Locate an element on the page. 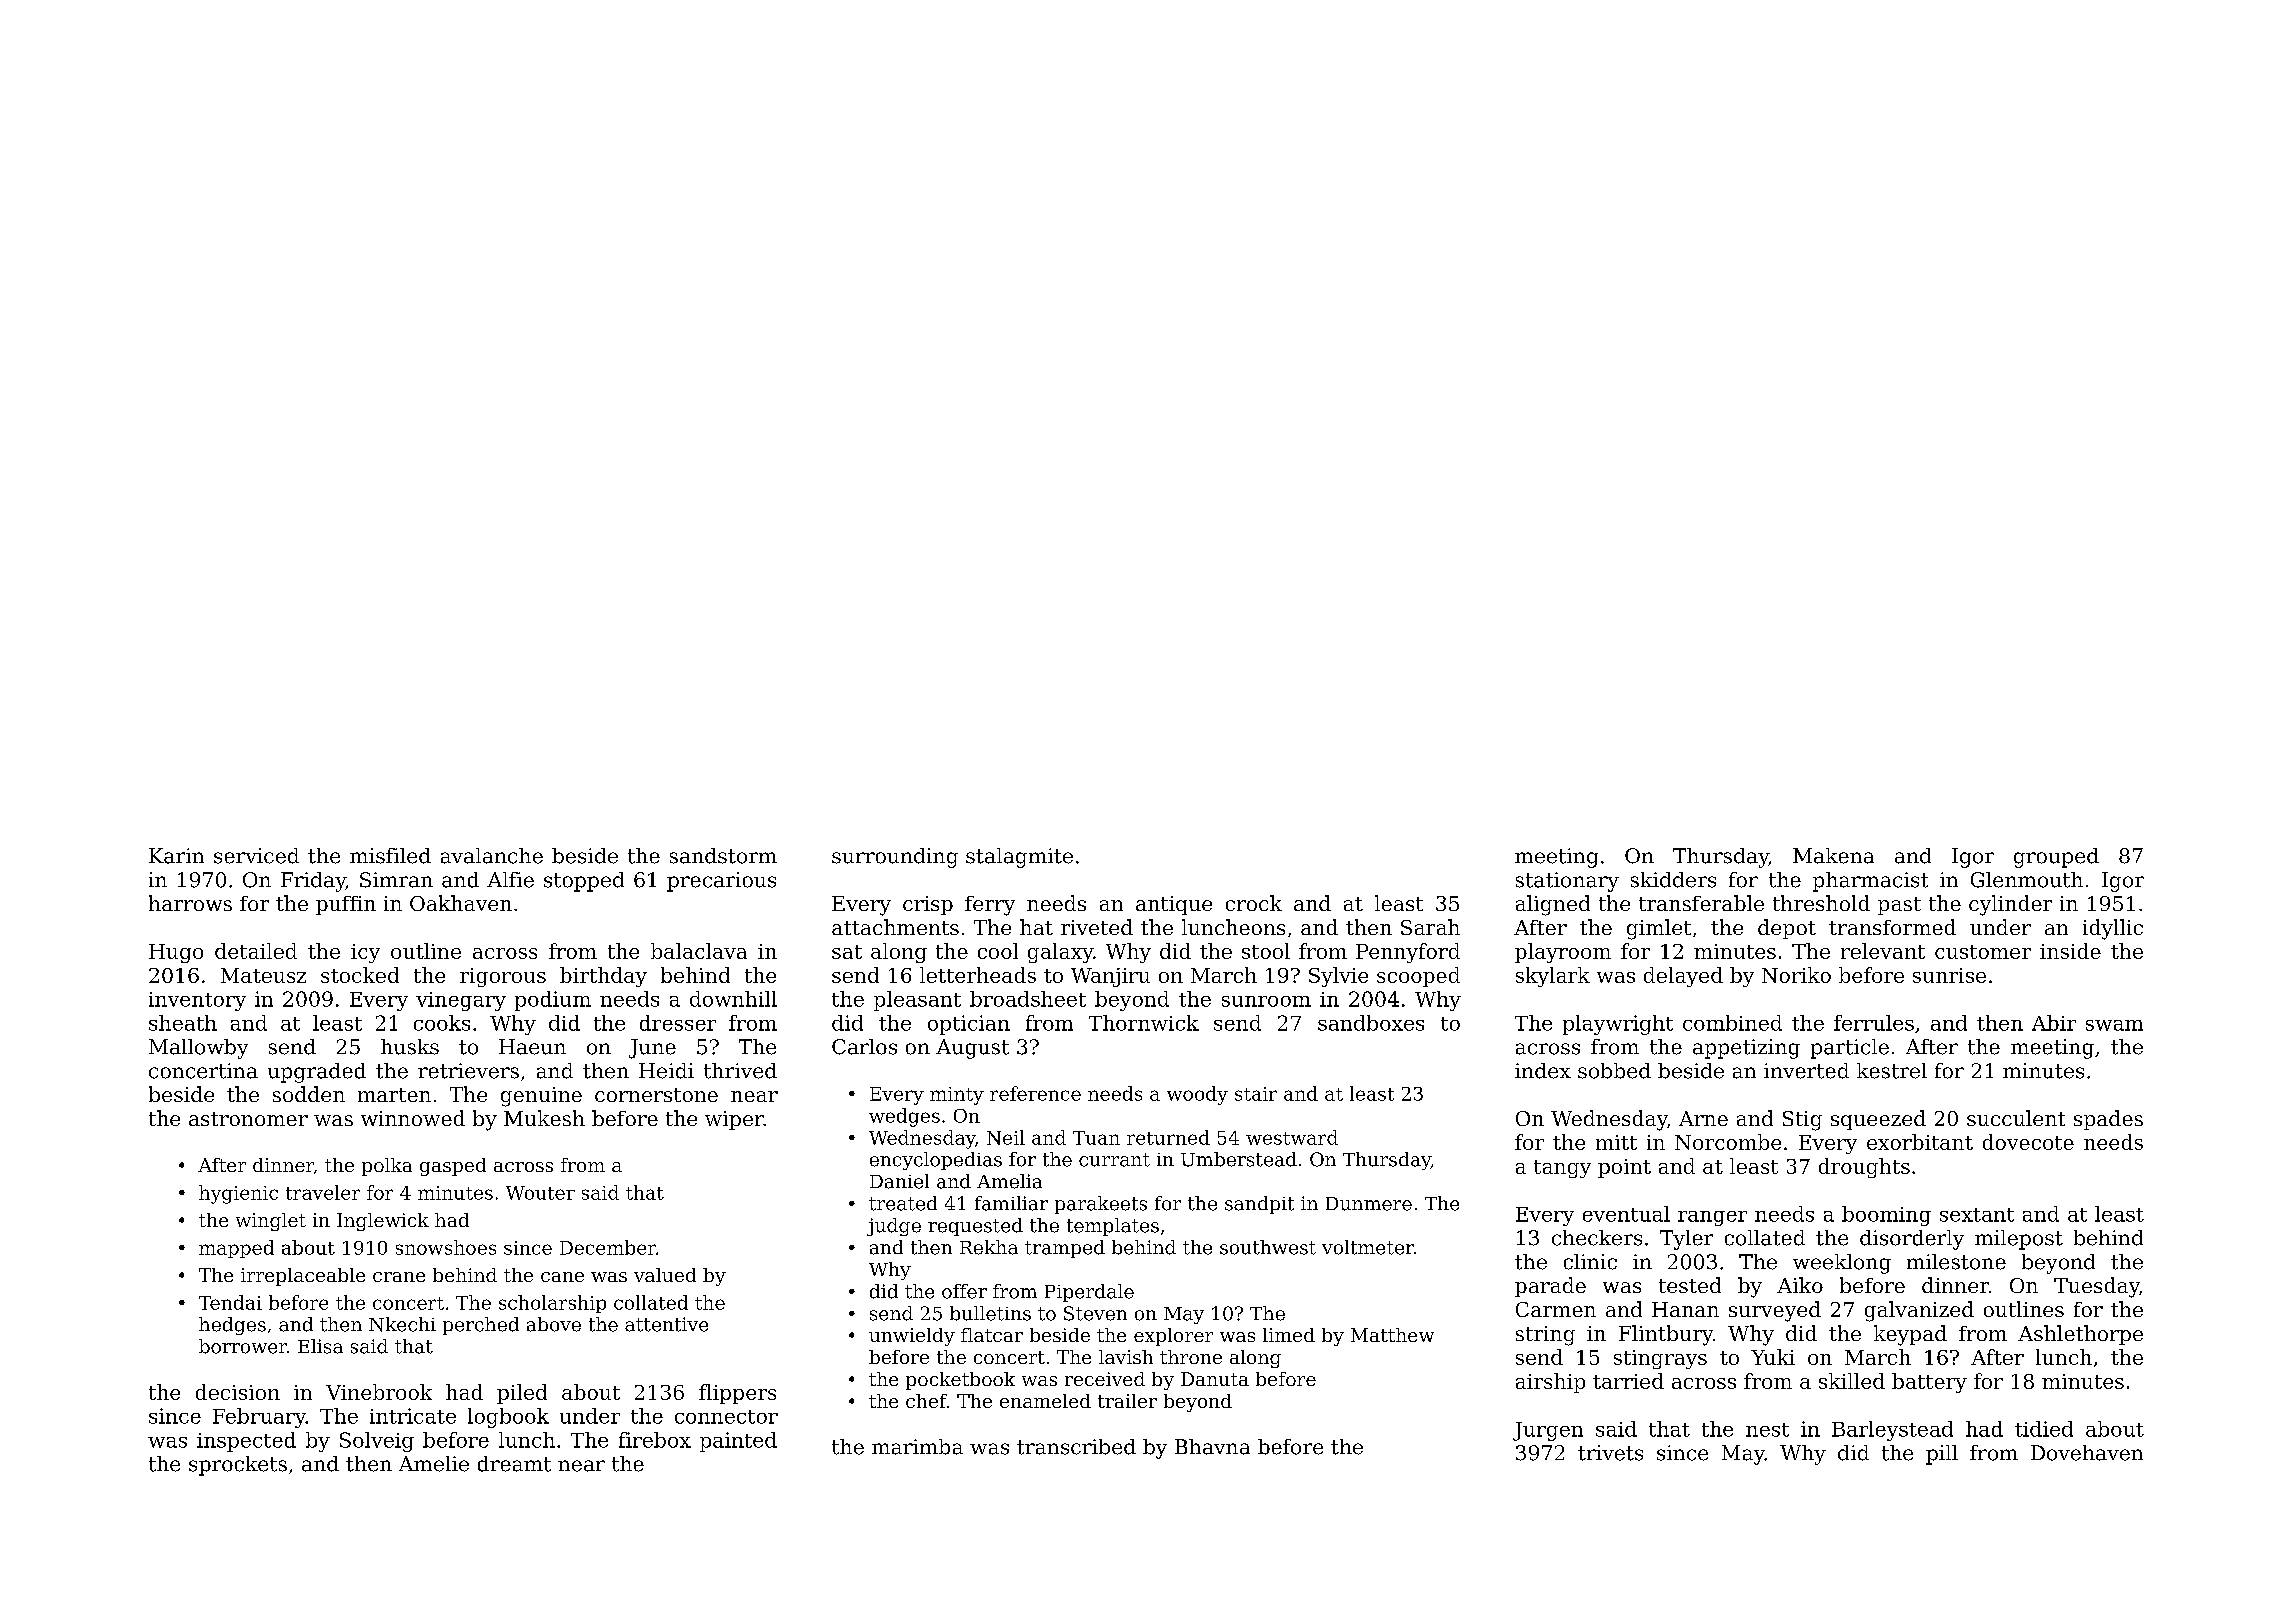 The height and width of the document is (1620, 2292). Simran is located at coordinates (396, 880).
